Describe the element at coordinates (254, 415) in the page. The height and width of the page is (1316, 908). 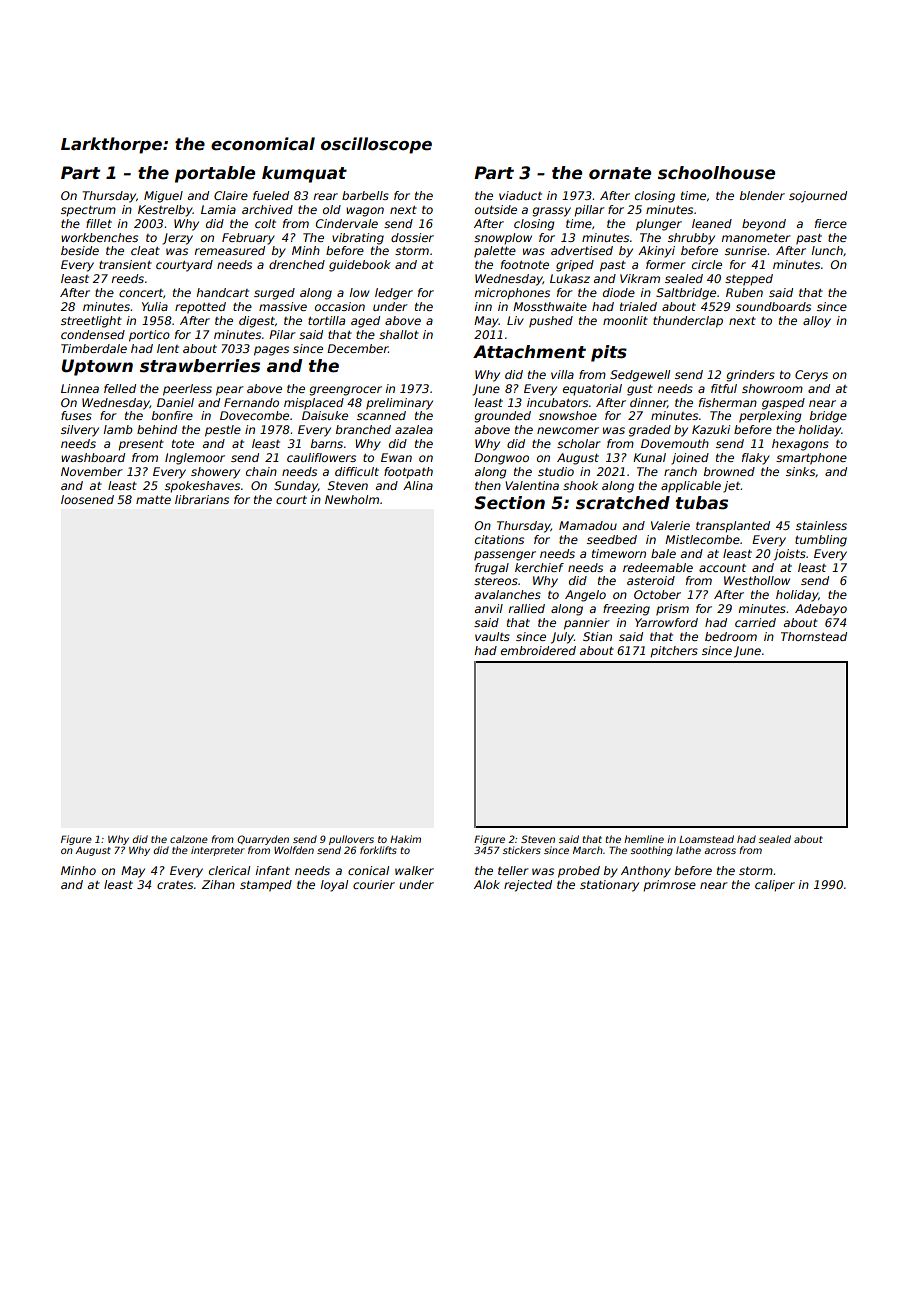
I see `Dovecombe` at that location.
